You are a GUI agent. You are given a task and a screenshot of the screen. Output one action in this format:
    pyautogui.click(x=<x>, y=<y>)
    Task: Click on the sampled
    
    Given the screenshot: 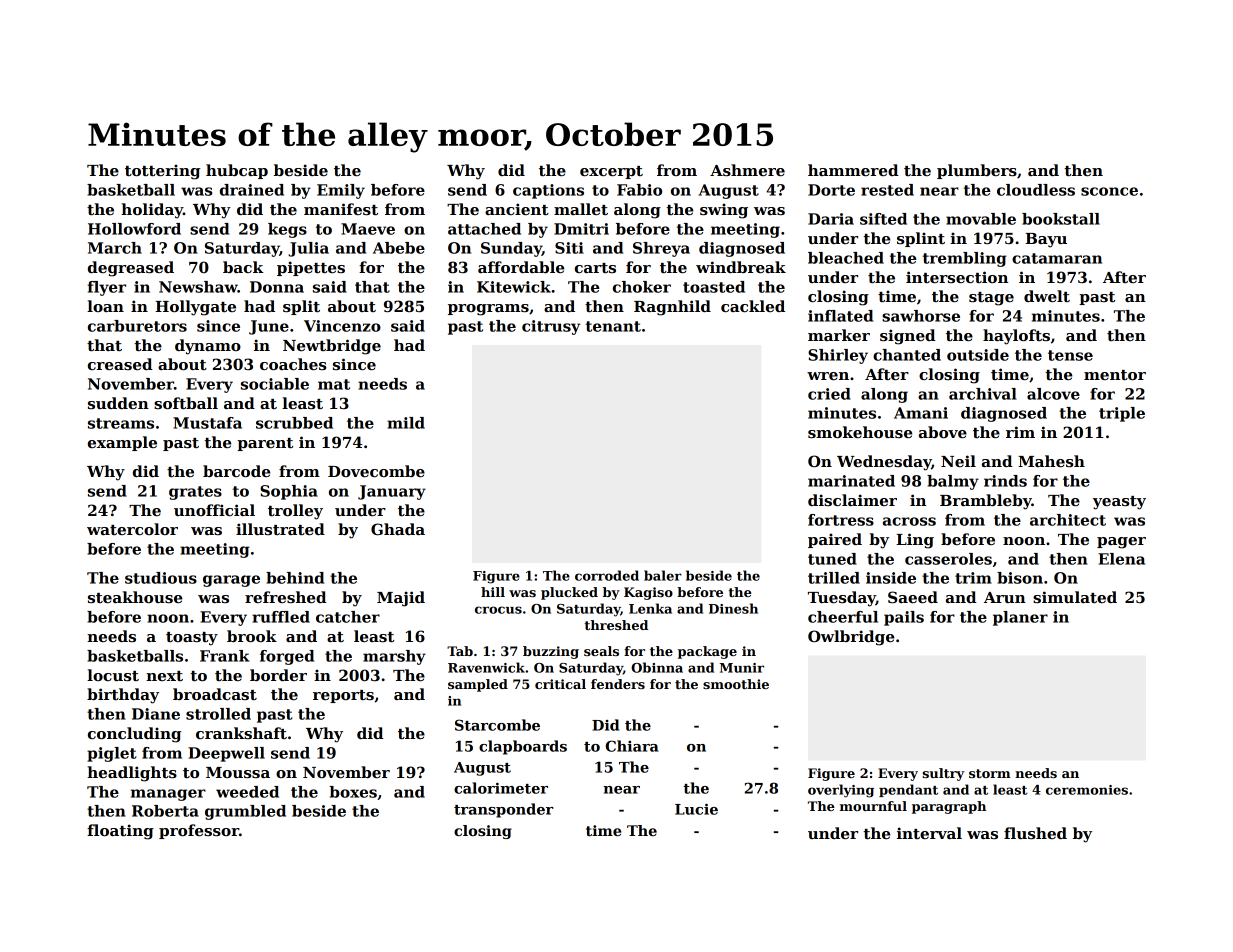 What is the action you would take?
    pyautogui.click(x=478, y=685)
